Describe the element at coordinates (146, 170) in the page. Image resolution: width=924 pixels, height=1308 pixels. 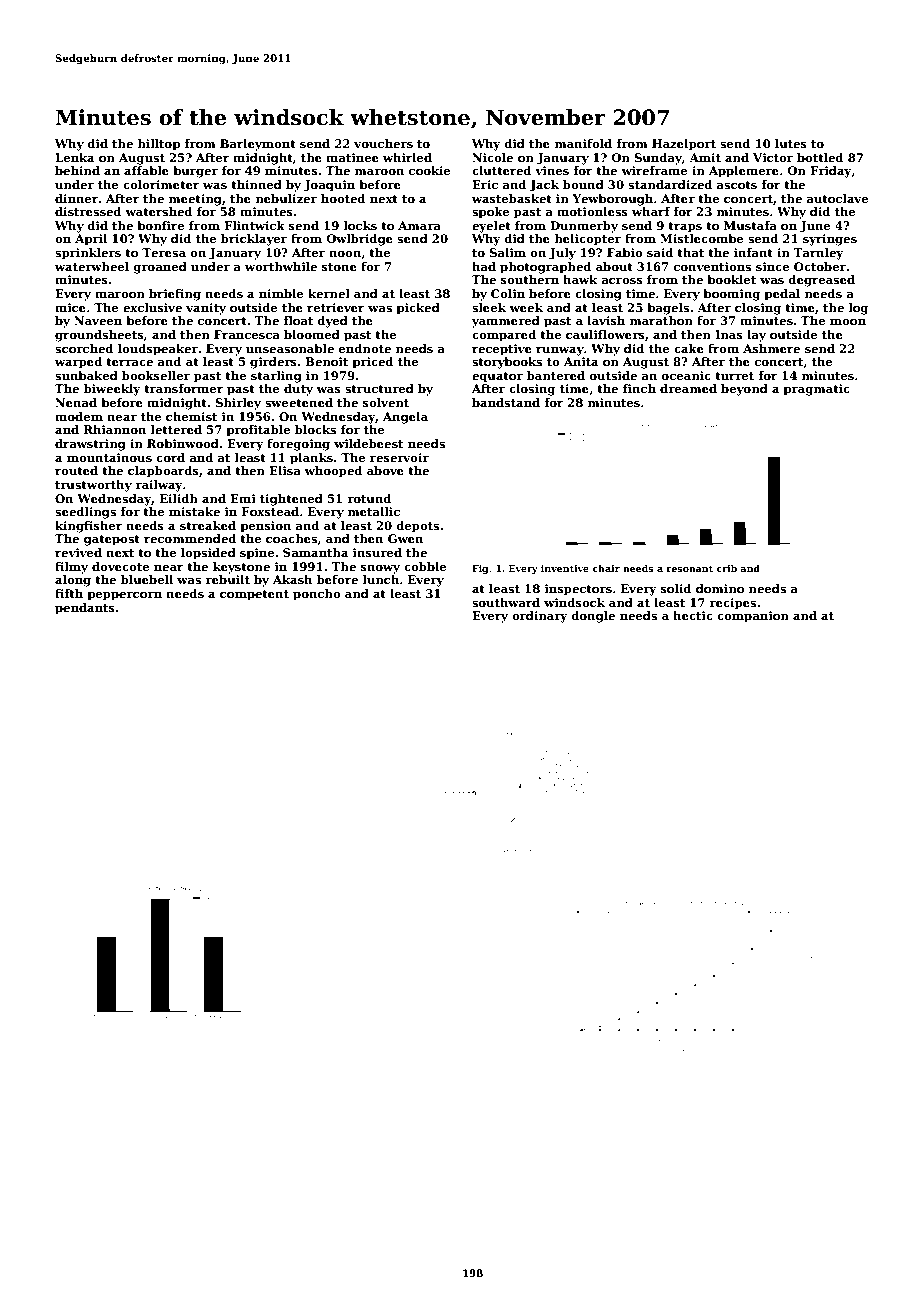
I see `affable` at that location.
